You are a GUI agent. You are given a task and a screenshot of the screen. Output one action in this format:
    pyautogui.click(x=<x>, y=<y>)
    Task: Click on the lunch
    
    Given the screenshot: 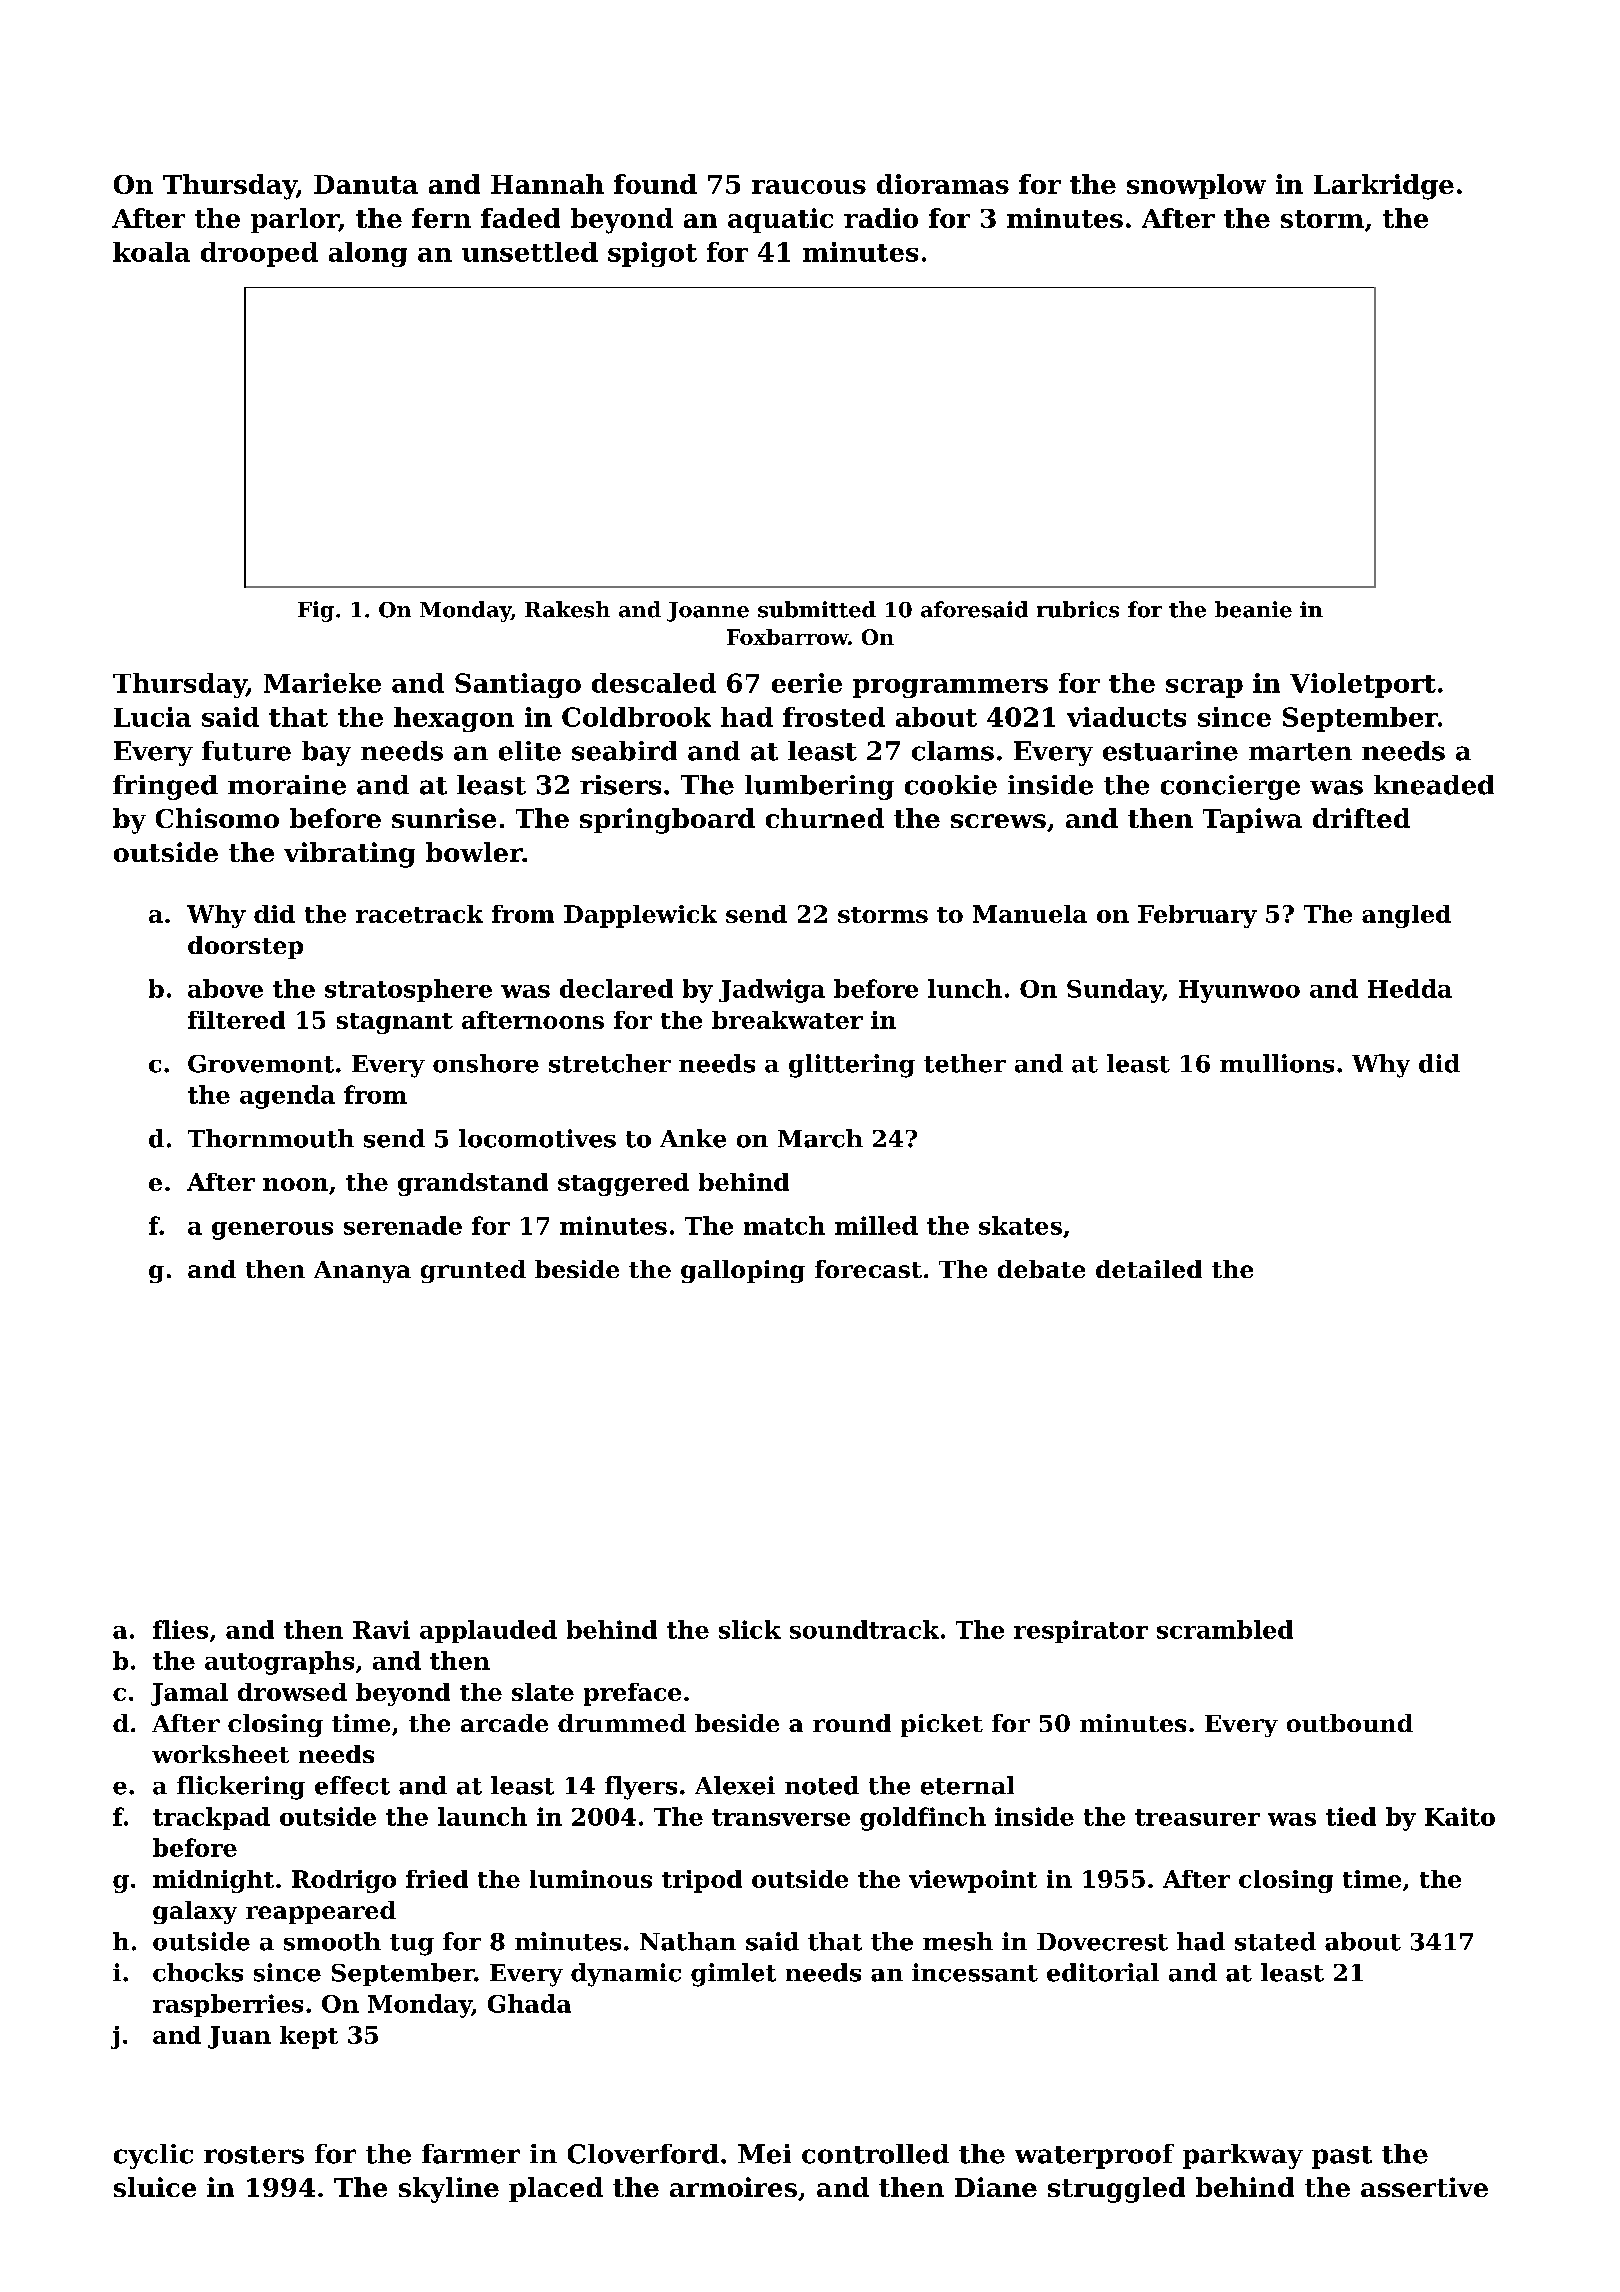 What is the action you would take?
    pyautogui.click(x=965, y=988)
